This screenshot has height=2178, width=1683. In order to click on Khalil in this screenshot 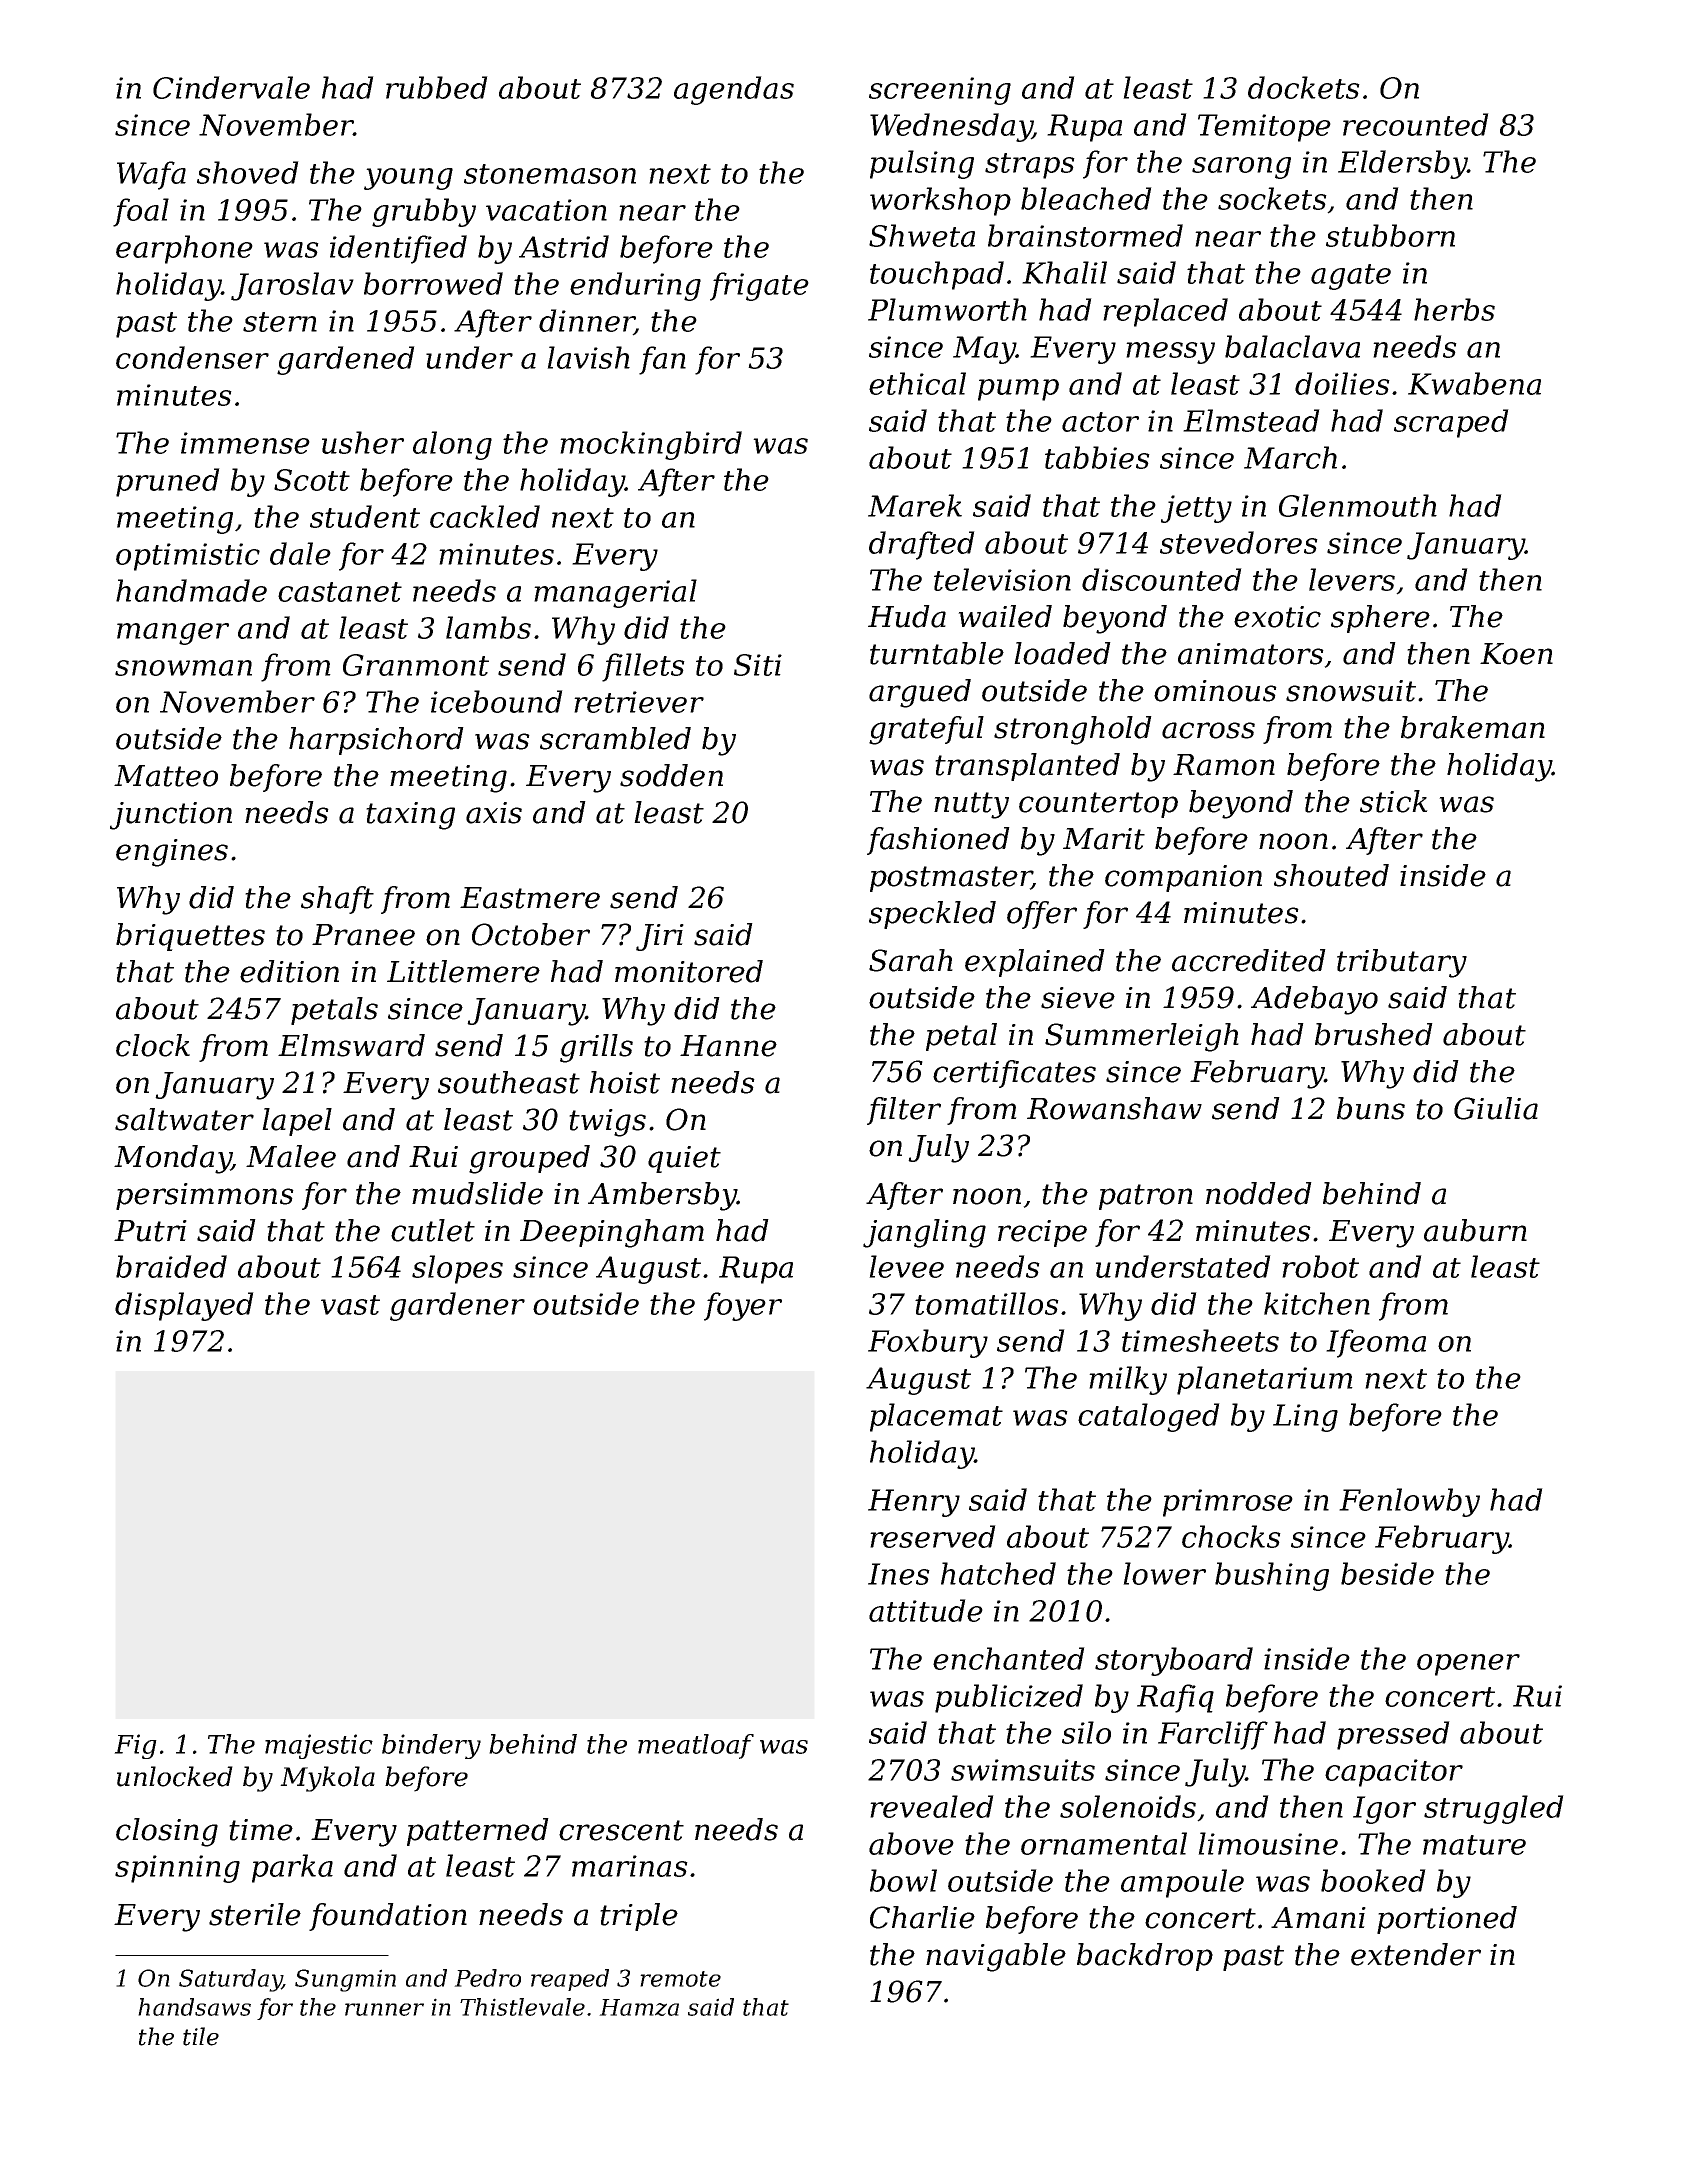, I will do `click(1064, 272)`.
